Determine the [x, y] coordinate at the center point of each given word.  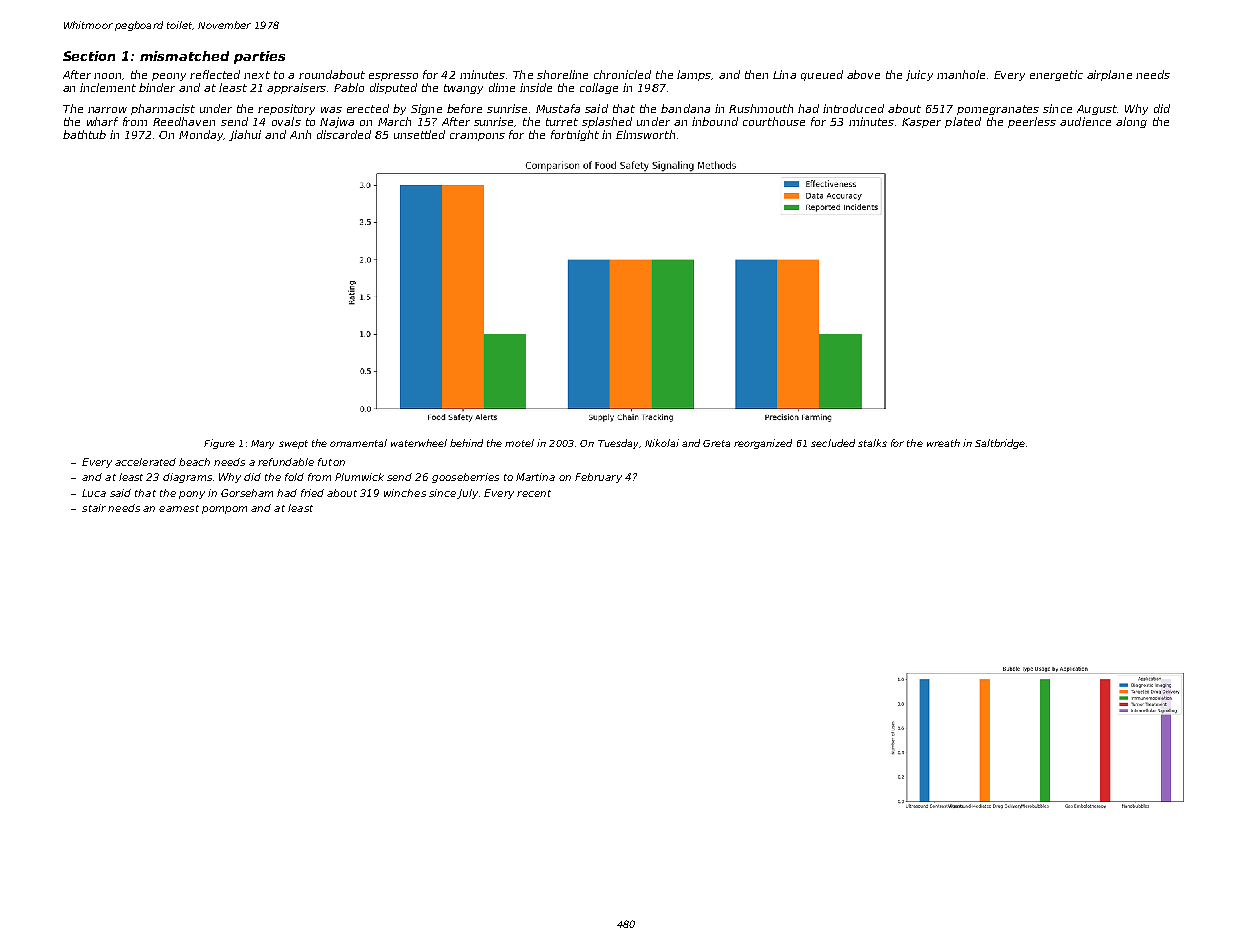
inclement [108, 87]
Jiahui [245, 135]
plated [963, 122]
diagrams [187, 478]
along [1131, 122]
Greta [716, 443]
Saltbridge [1000, 444]
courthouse [774, 121]
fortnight [575, 135]
